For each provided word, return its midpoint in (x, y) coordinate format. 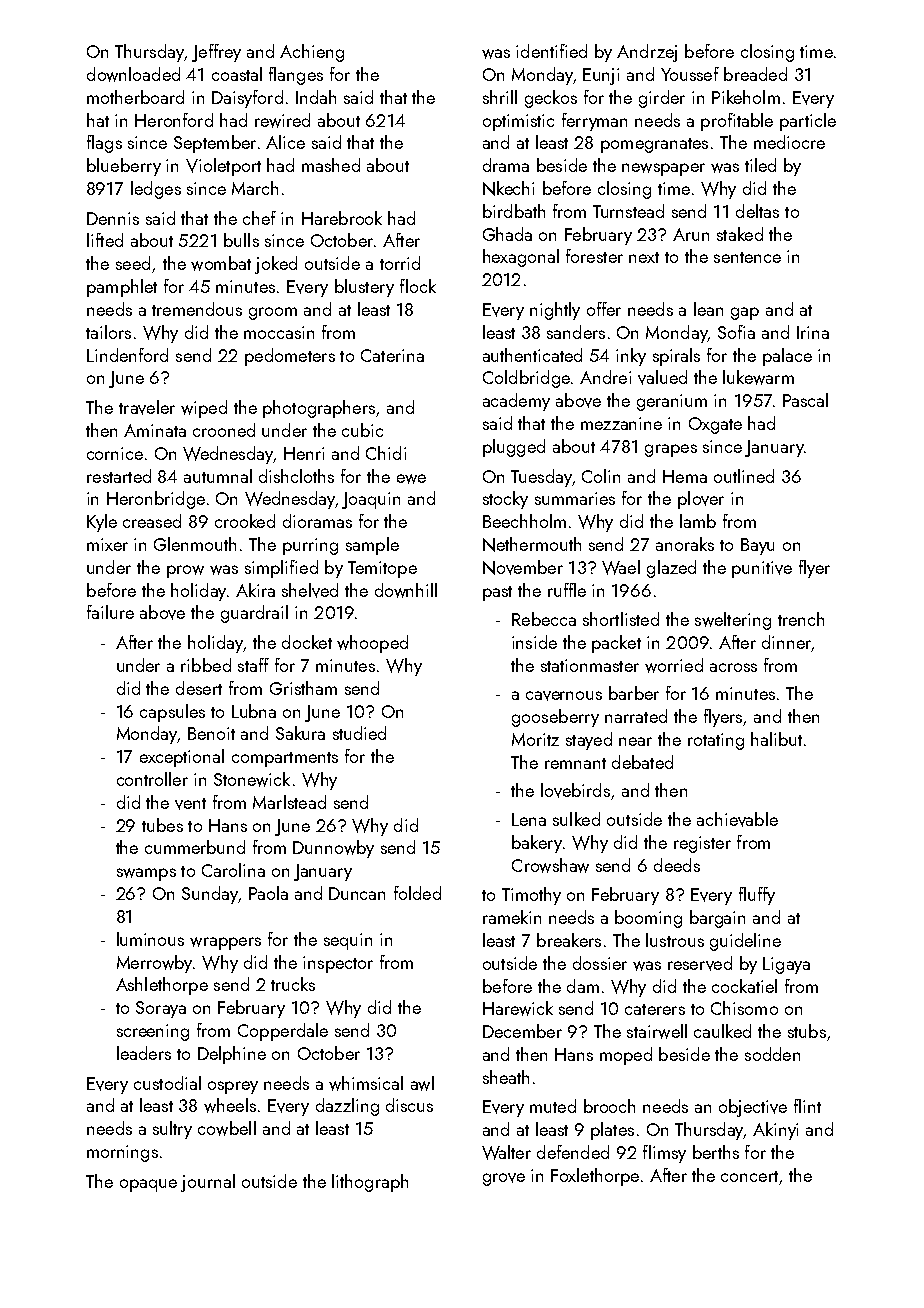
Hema (685, 476)
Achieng (312, 53)
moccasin (279, 332)
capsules (172, 713)
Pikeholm (746, 97)
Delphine (232, 1055)
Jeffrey (216, 53)
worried (674, 665)
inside (534, 642)
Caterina (392, 355)
